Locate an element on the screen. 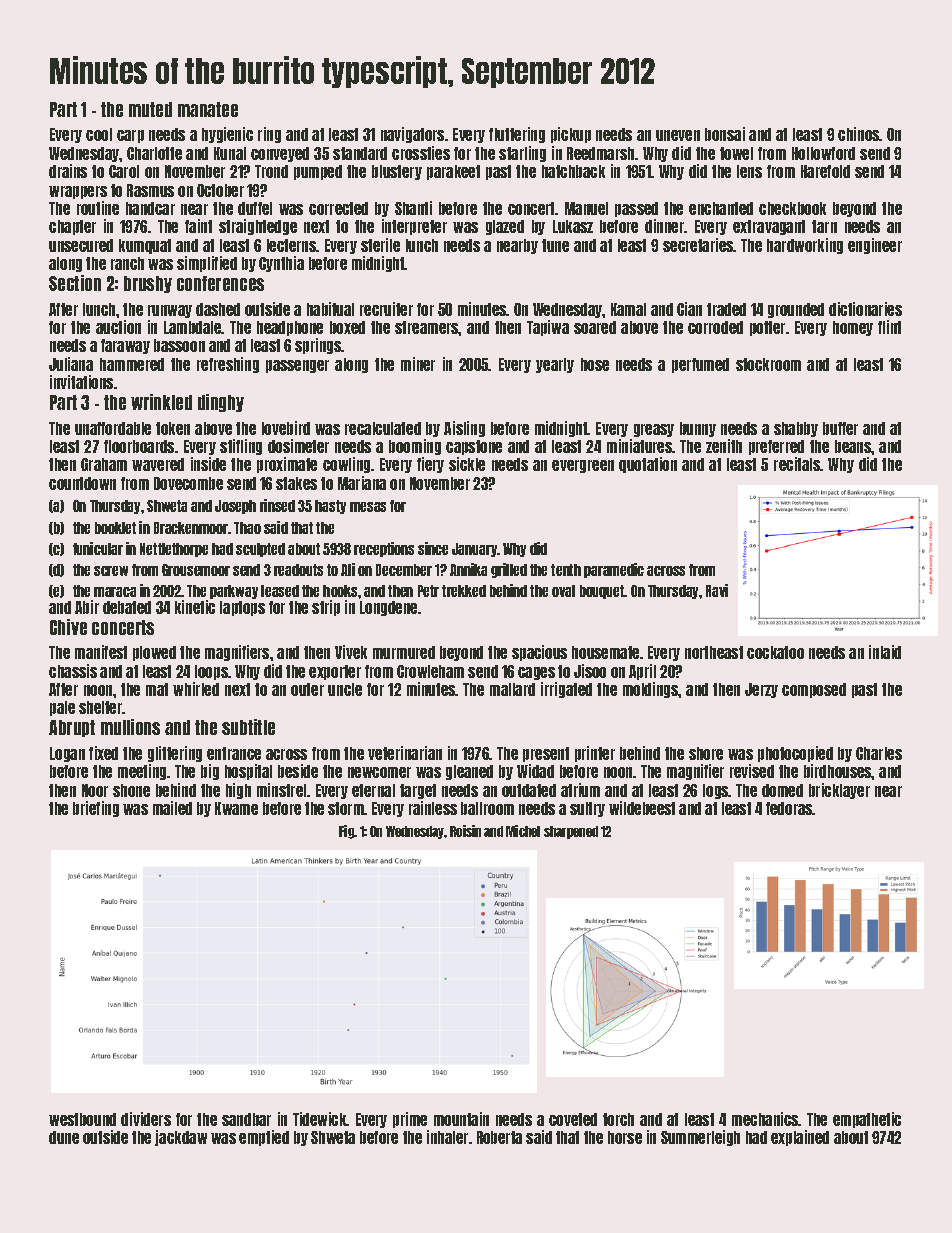 The width and height of the screenshot is (952, 1233). chinos is located at coordinates (859, 134).
